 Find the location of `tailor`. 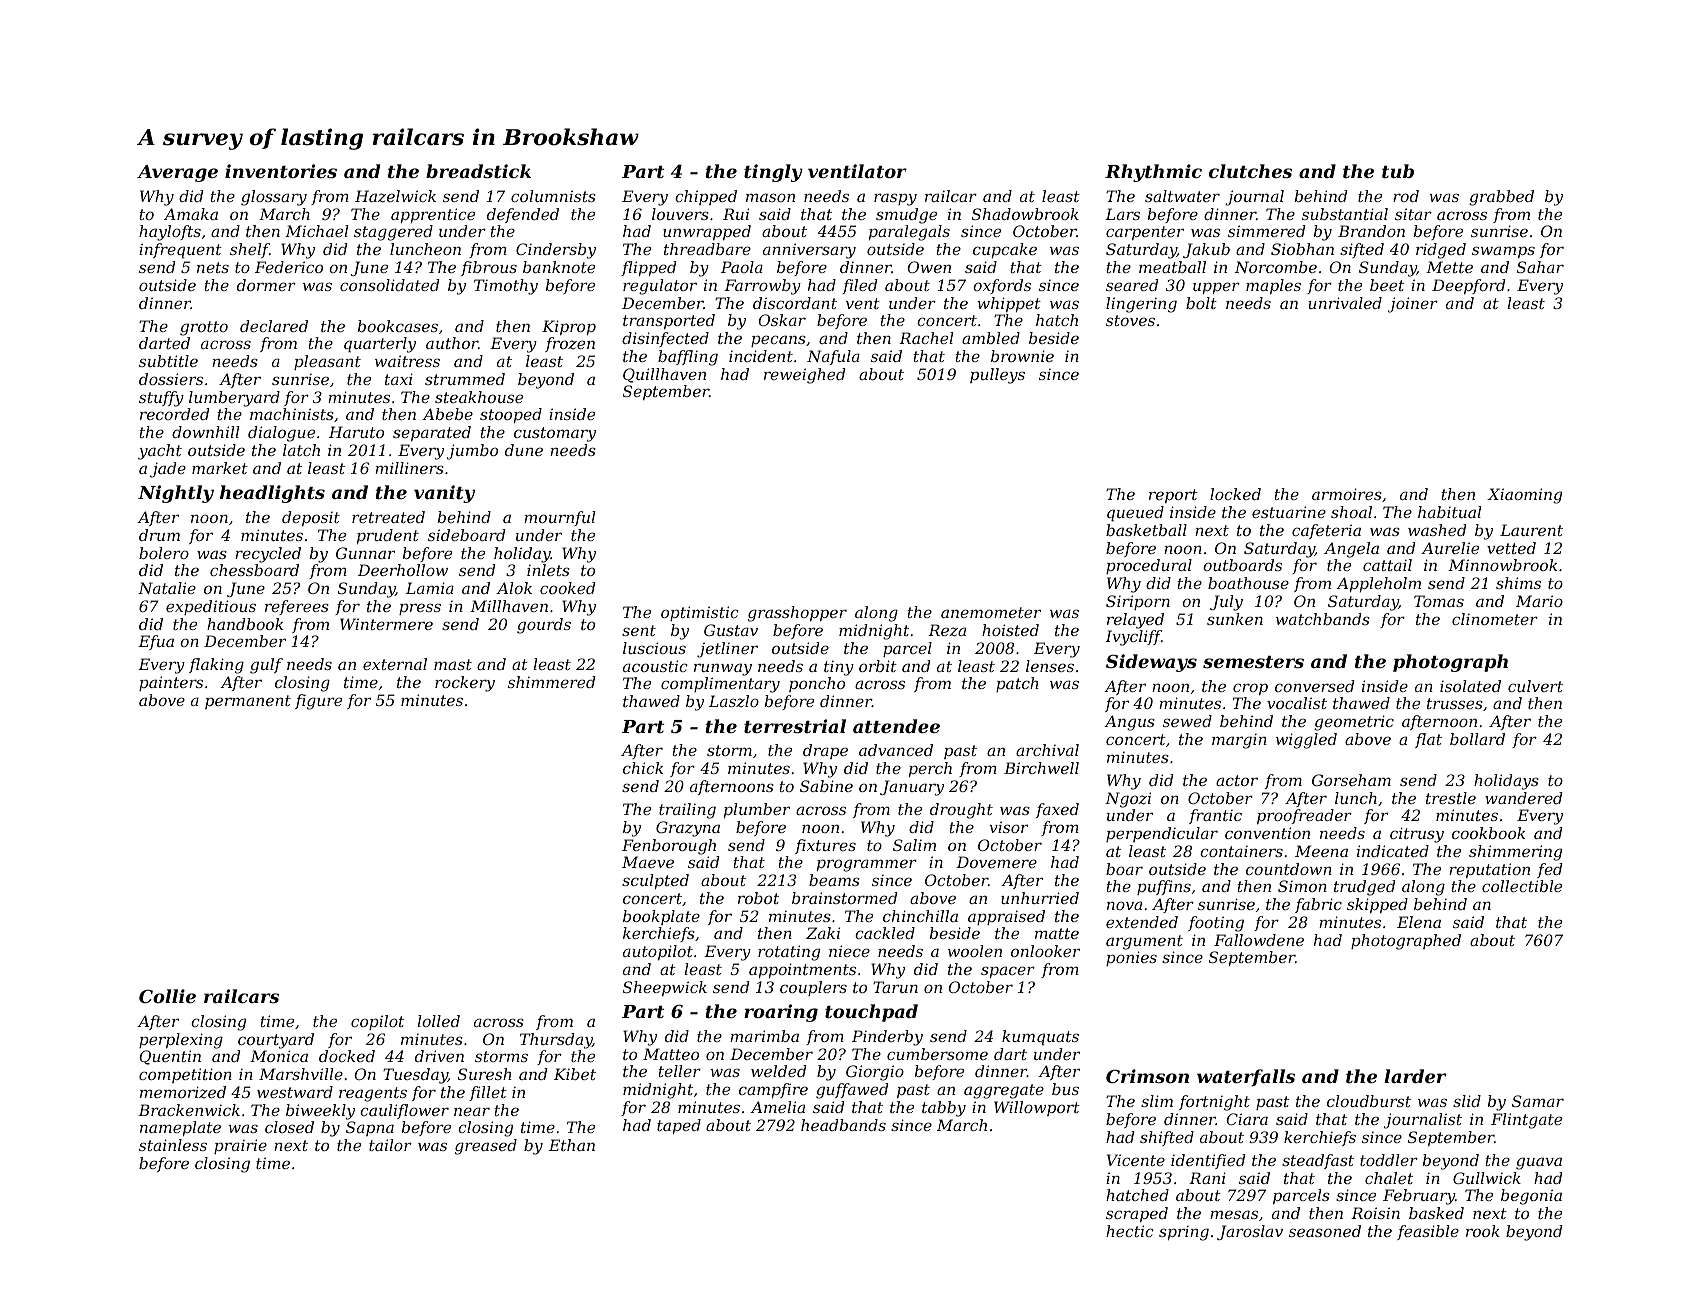

tailor is located at coordinates (390, 1145).
